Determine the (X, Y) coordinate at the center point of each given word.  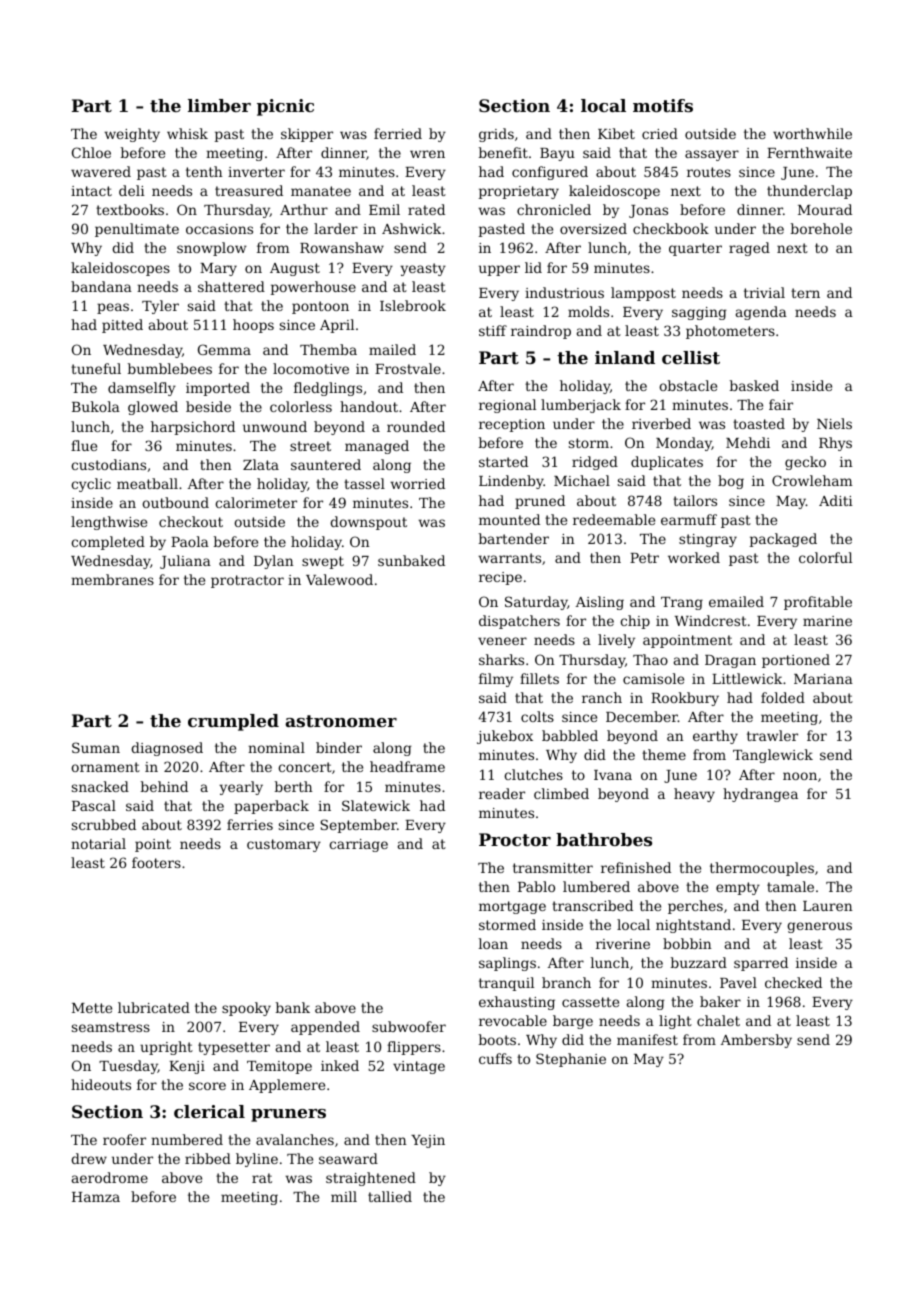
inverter (256, 172)
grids (496, 135)
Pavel (738, 982)
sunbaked (411, 560)
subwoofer (409, 1026)
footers (156, 862)
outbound (175, 502)
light (675, 1022)
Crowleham (812, 480)
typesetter (234, 1048)
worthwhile (812, 133)
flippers (414, 1048)
